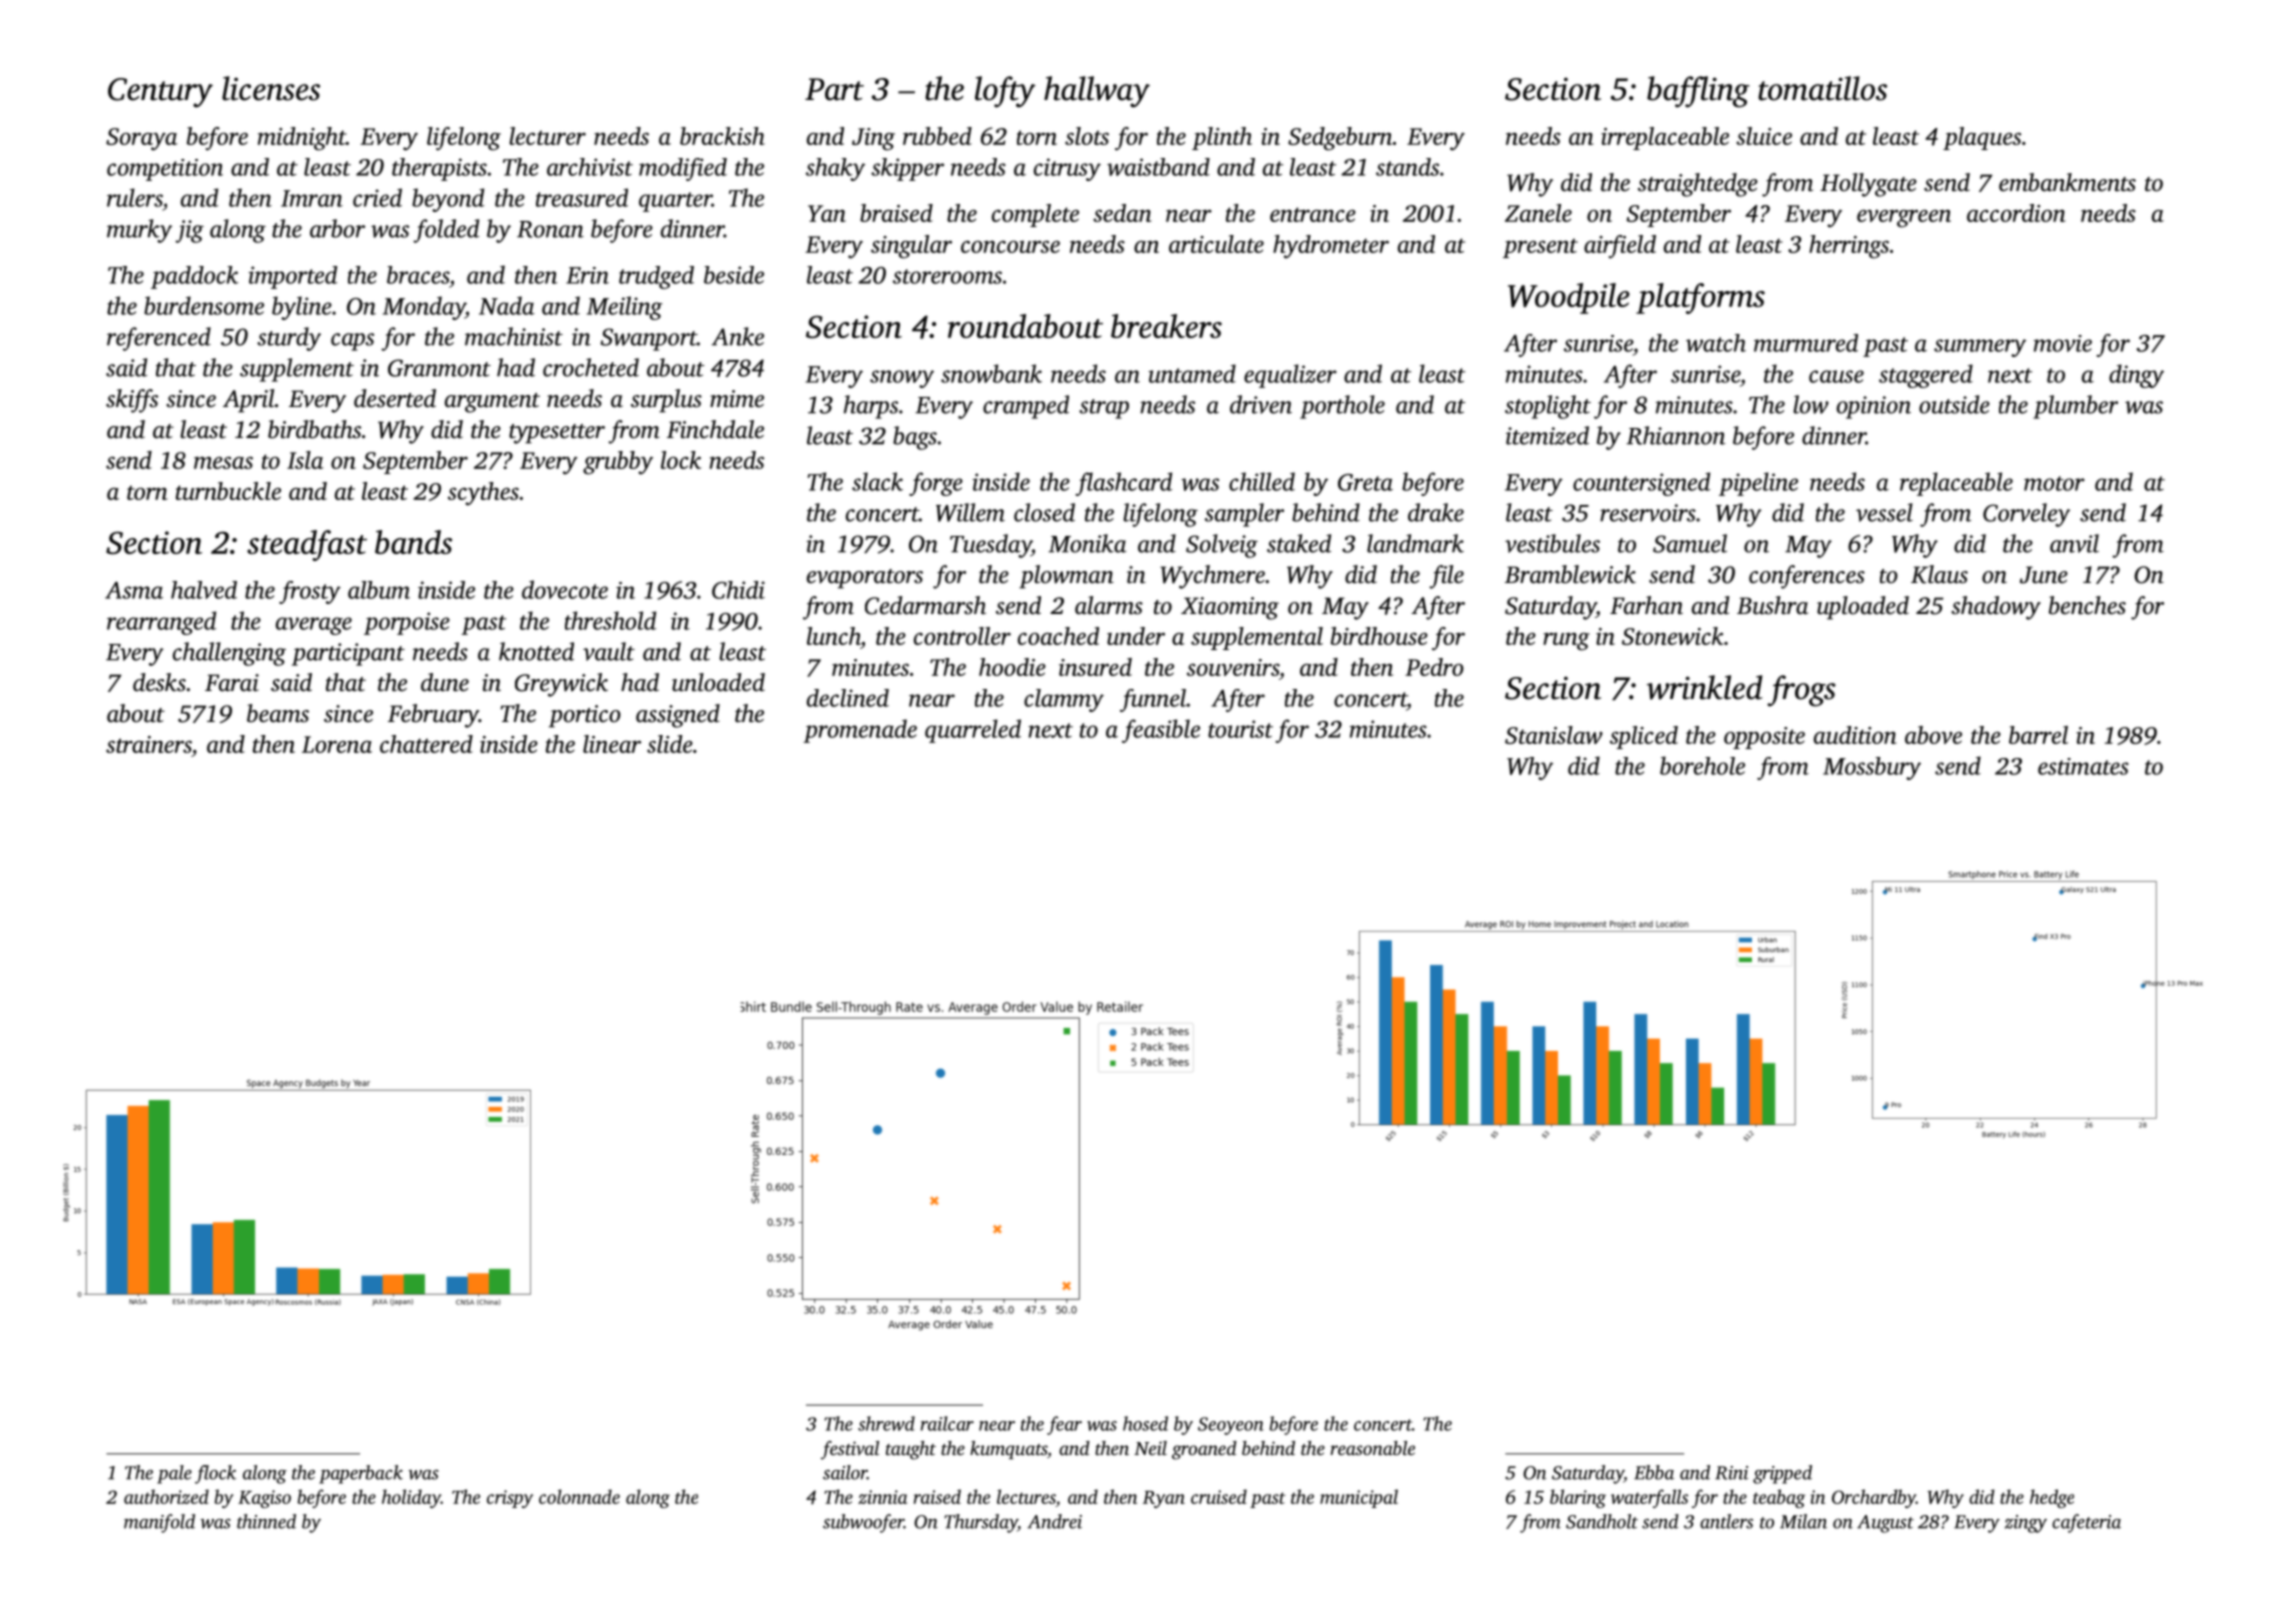 This document has height=1605, width=2270. What do you see at coordinates (547, 136) in the document?
I see `lecturer` at bounding box center [547, 136].
